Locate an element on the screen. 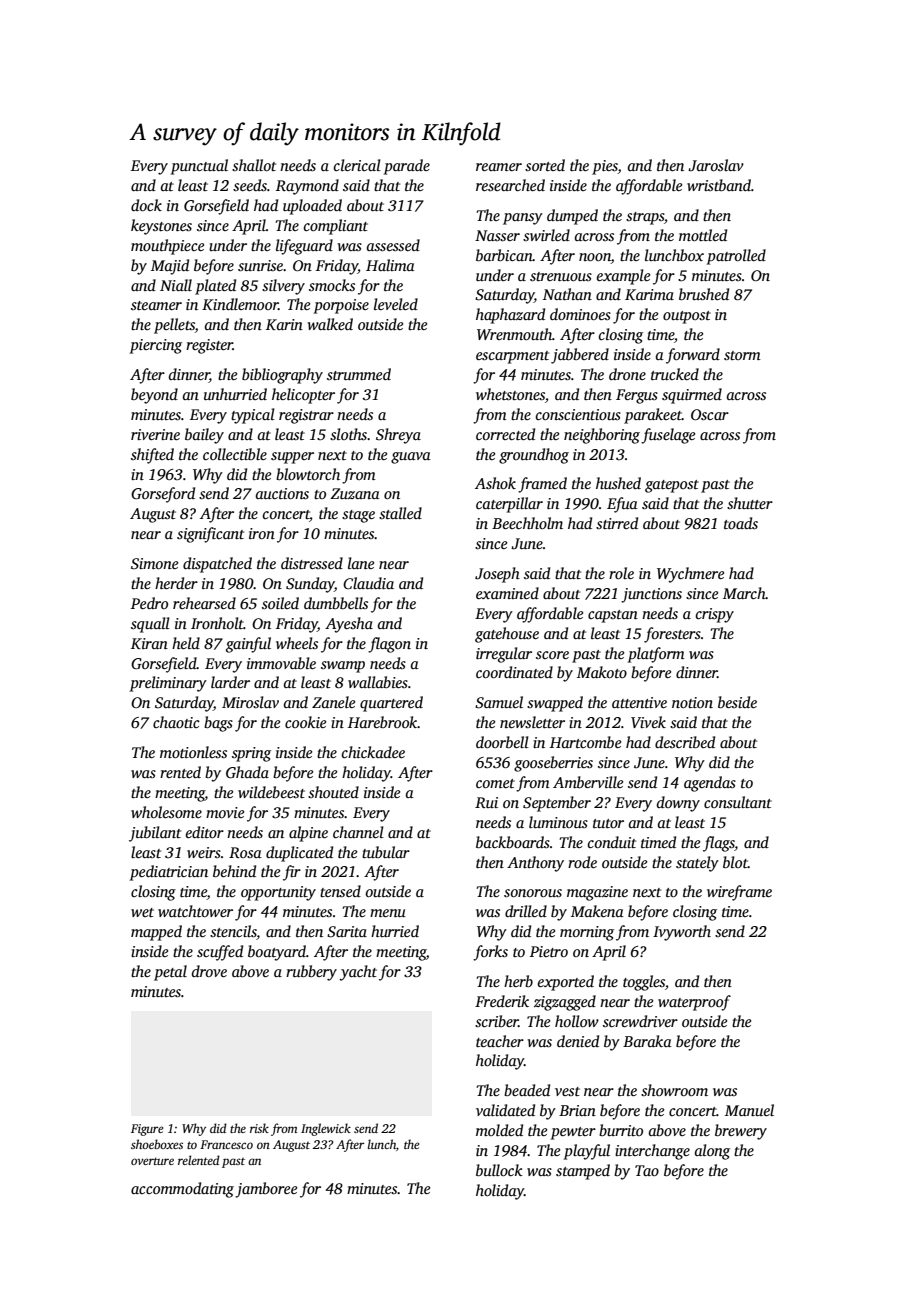 Image resolution: width=908 pixels, height=1316 pixels. teacher is located at coordinates (500, 1041).
